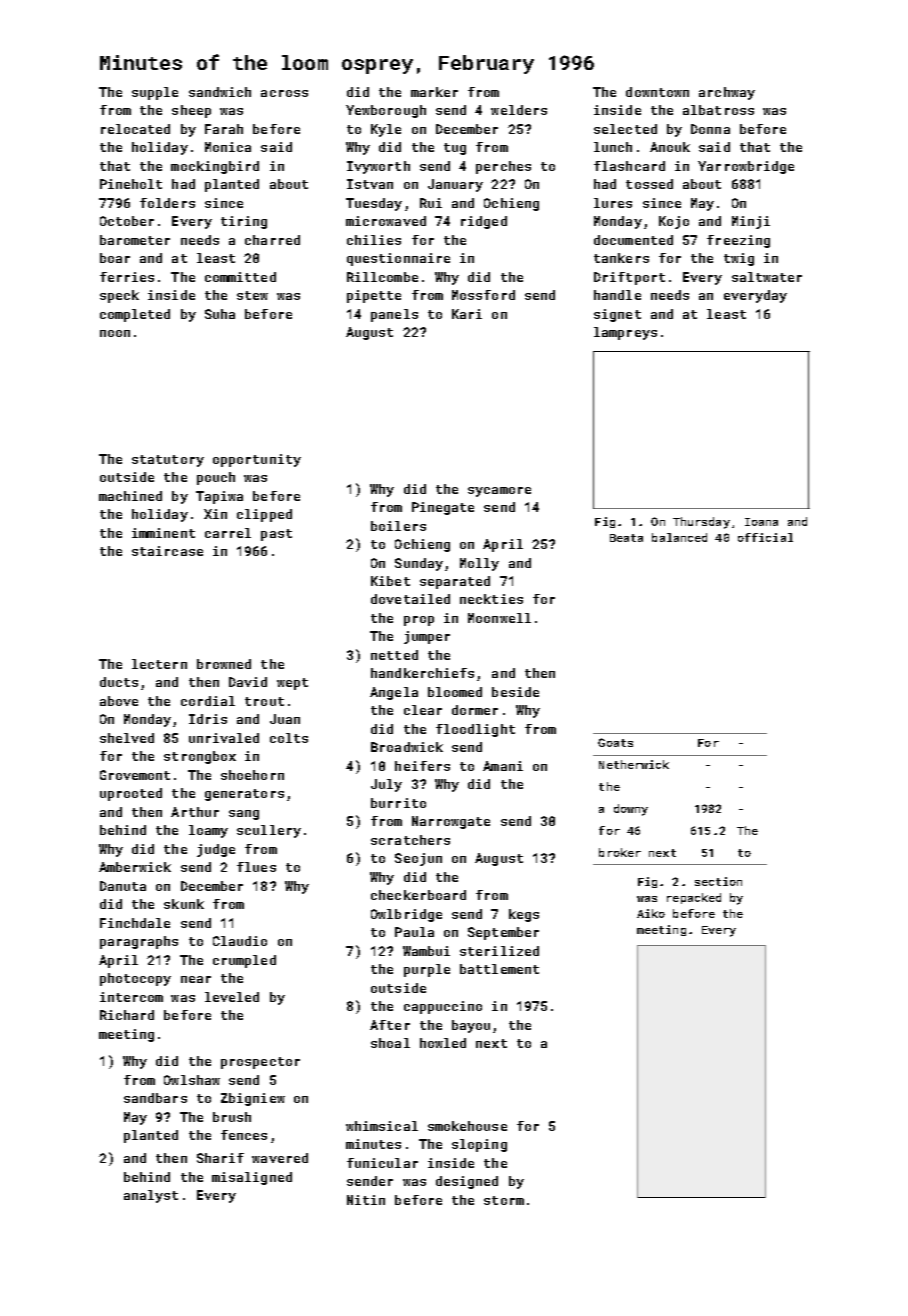  Describe the element at coordinates (386, 130) in the screenshot. I see `Kyle` at that location.
